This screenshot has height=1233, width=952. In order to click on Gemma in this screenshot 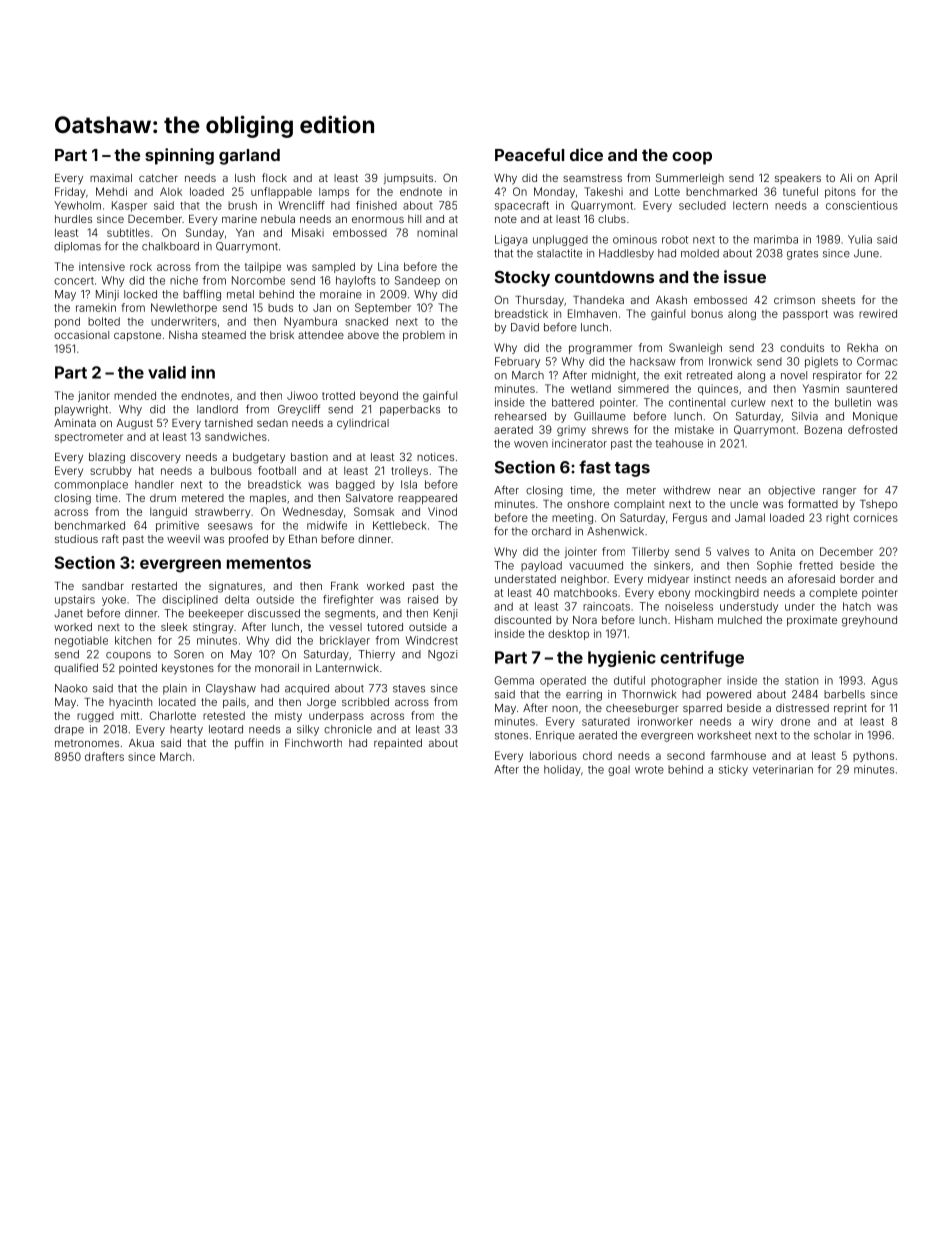, I will do `click(514, 680)`.
